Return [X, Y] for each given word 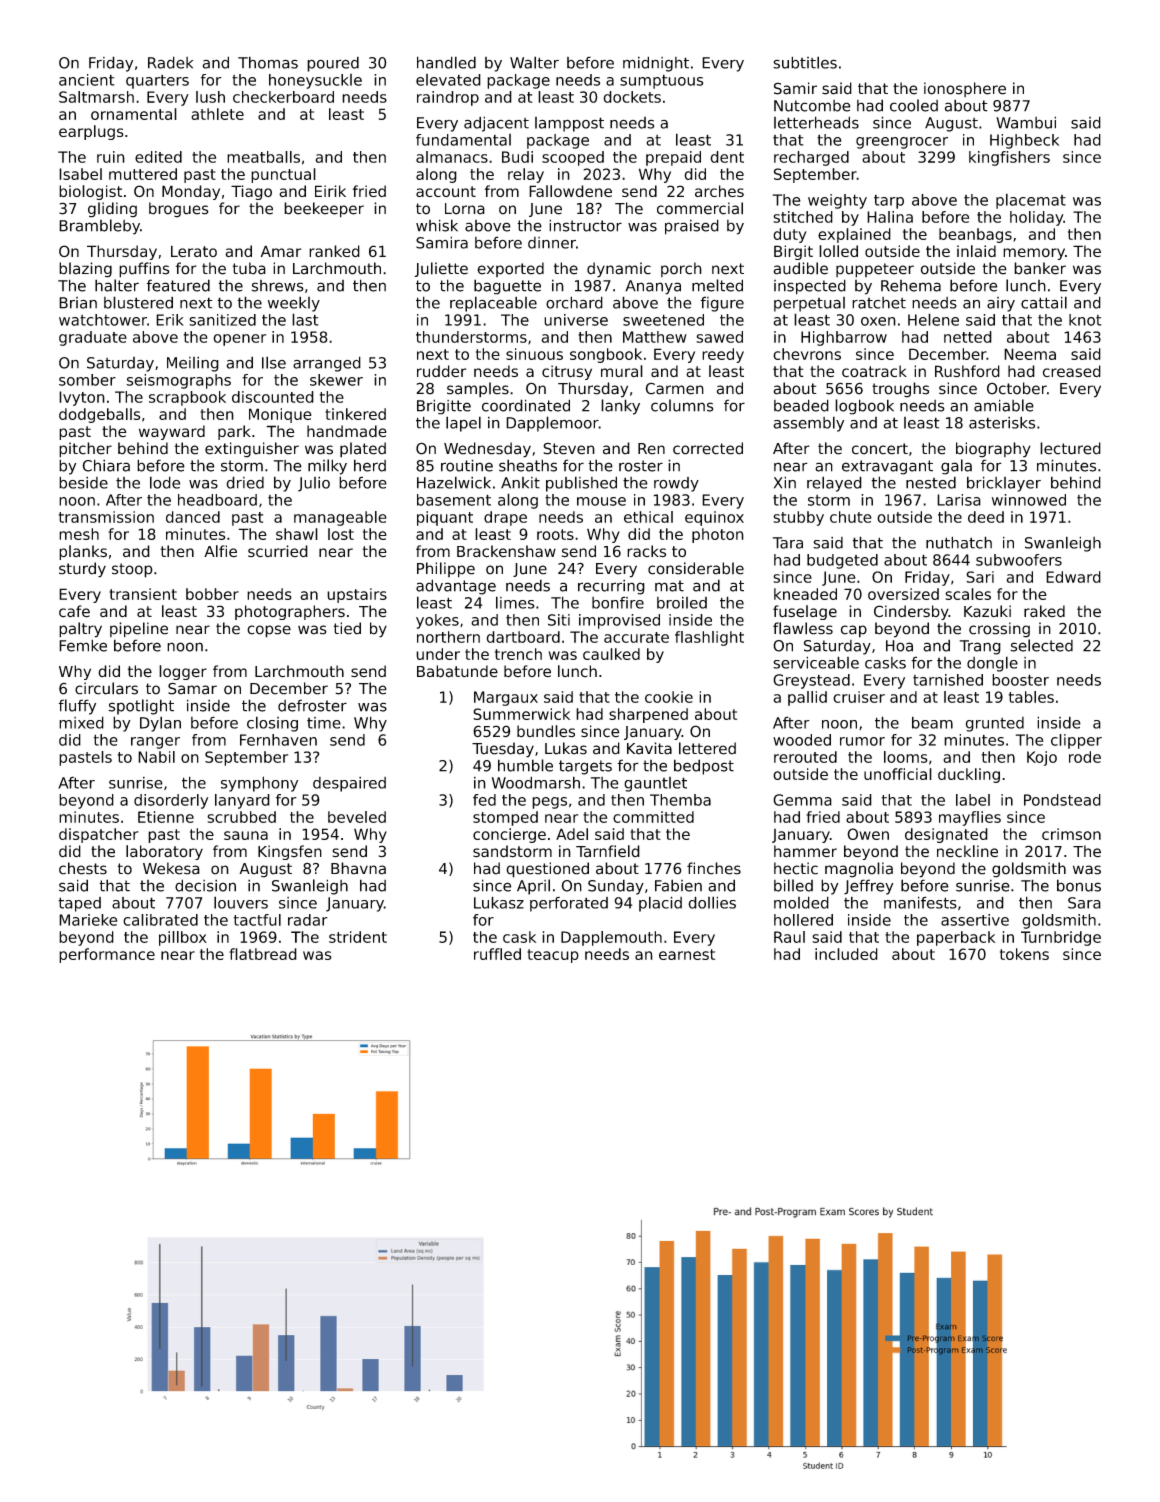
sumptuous [661, 81]
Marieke [88, 920]
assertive [975, 920]
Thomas [268, 62]
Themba [680, 800]
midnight [656, 64]
